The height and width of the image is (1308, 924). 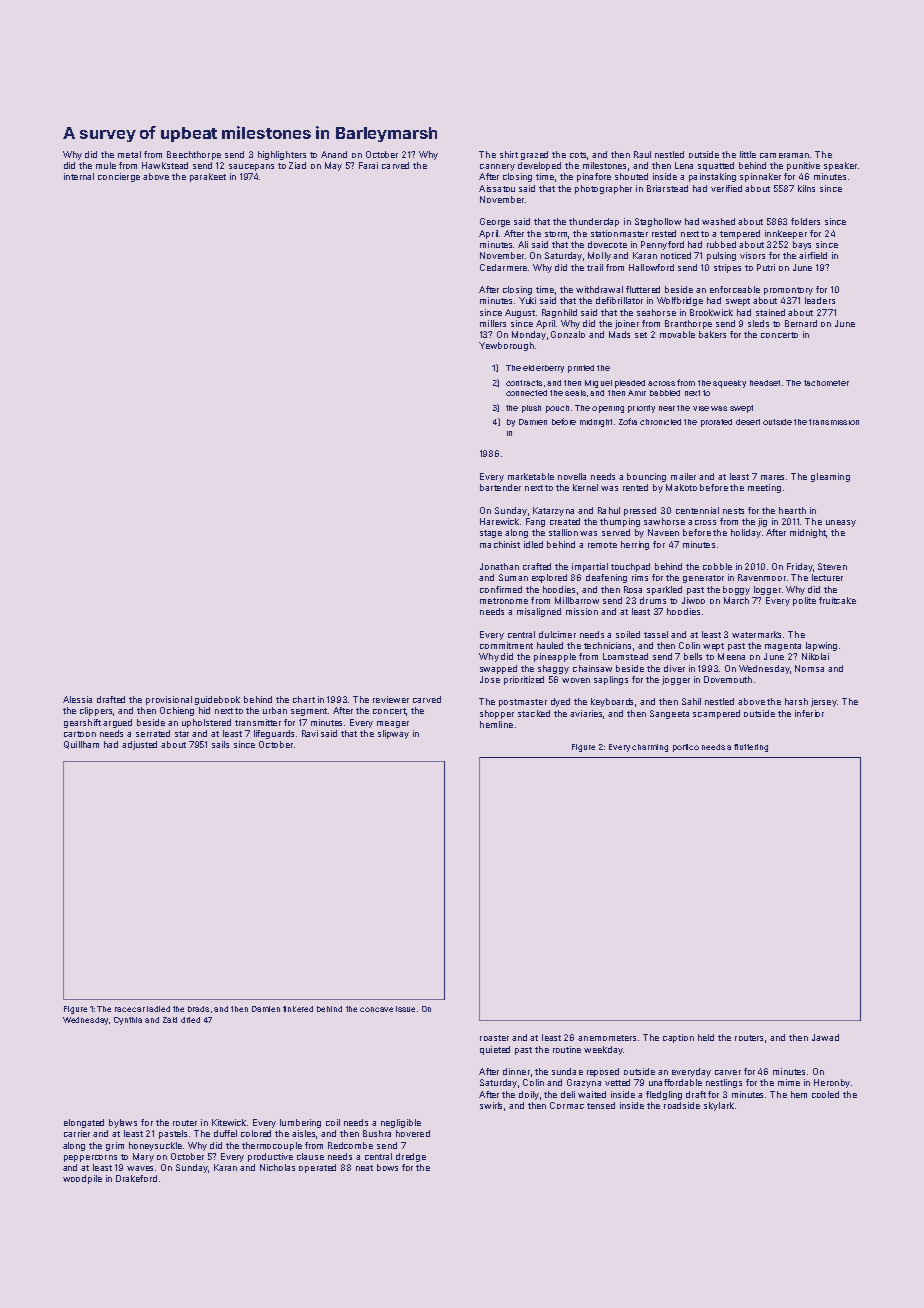 I want to click on reviewer, so click(x=391, y=699).
